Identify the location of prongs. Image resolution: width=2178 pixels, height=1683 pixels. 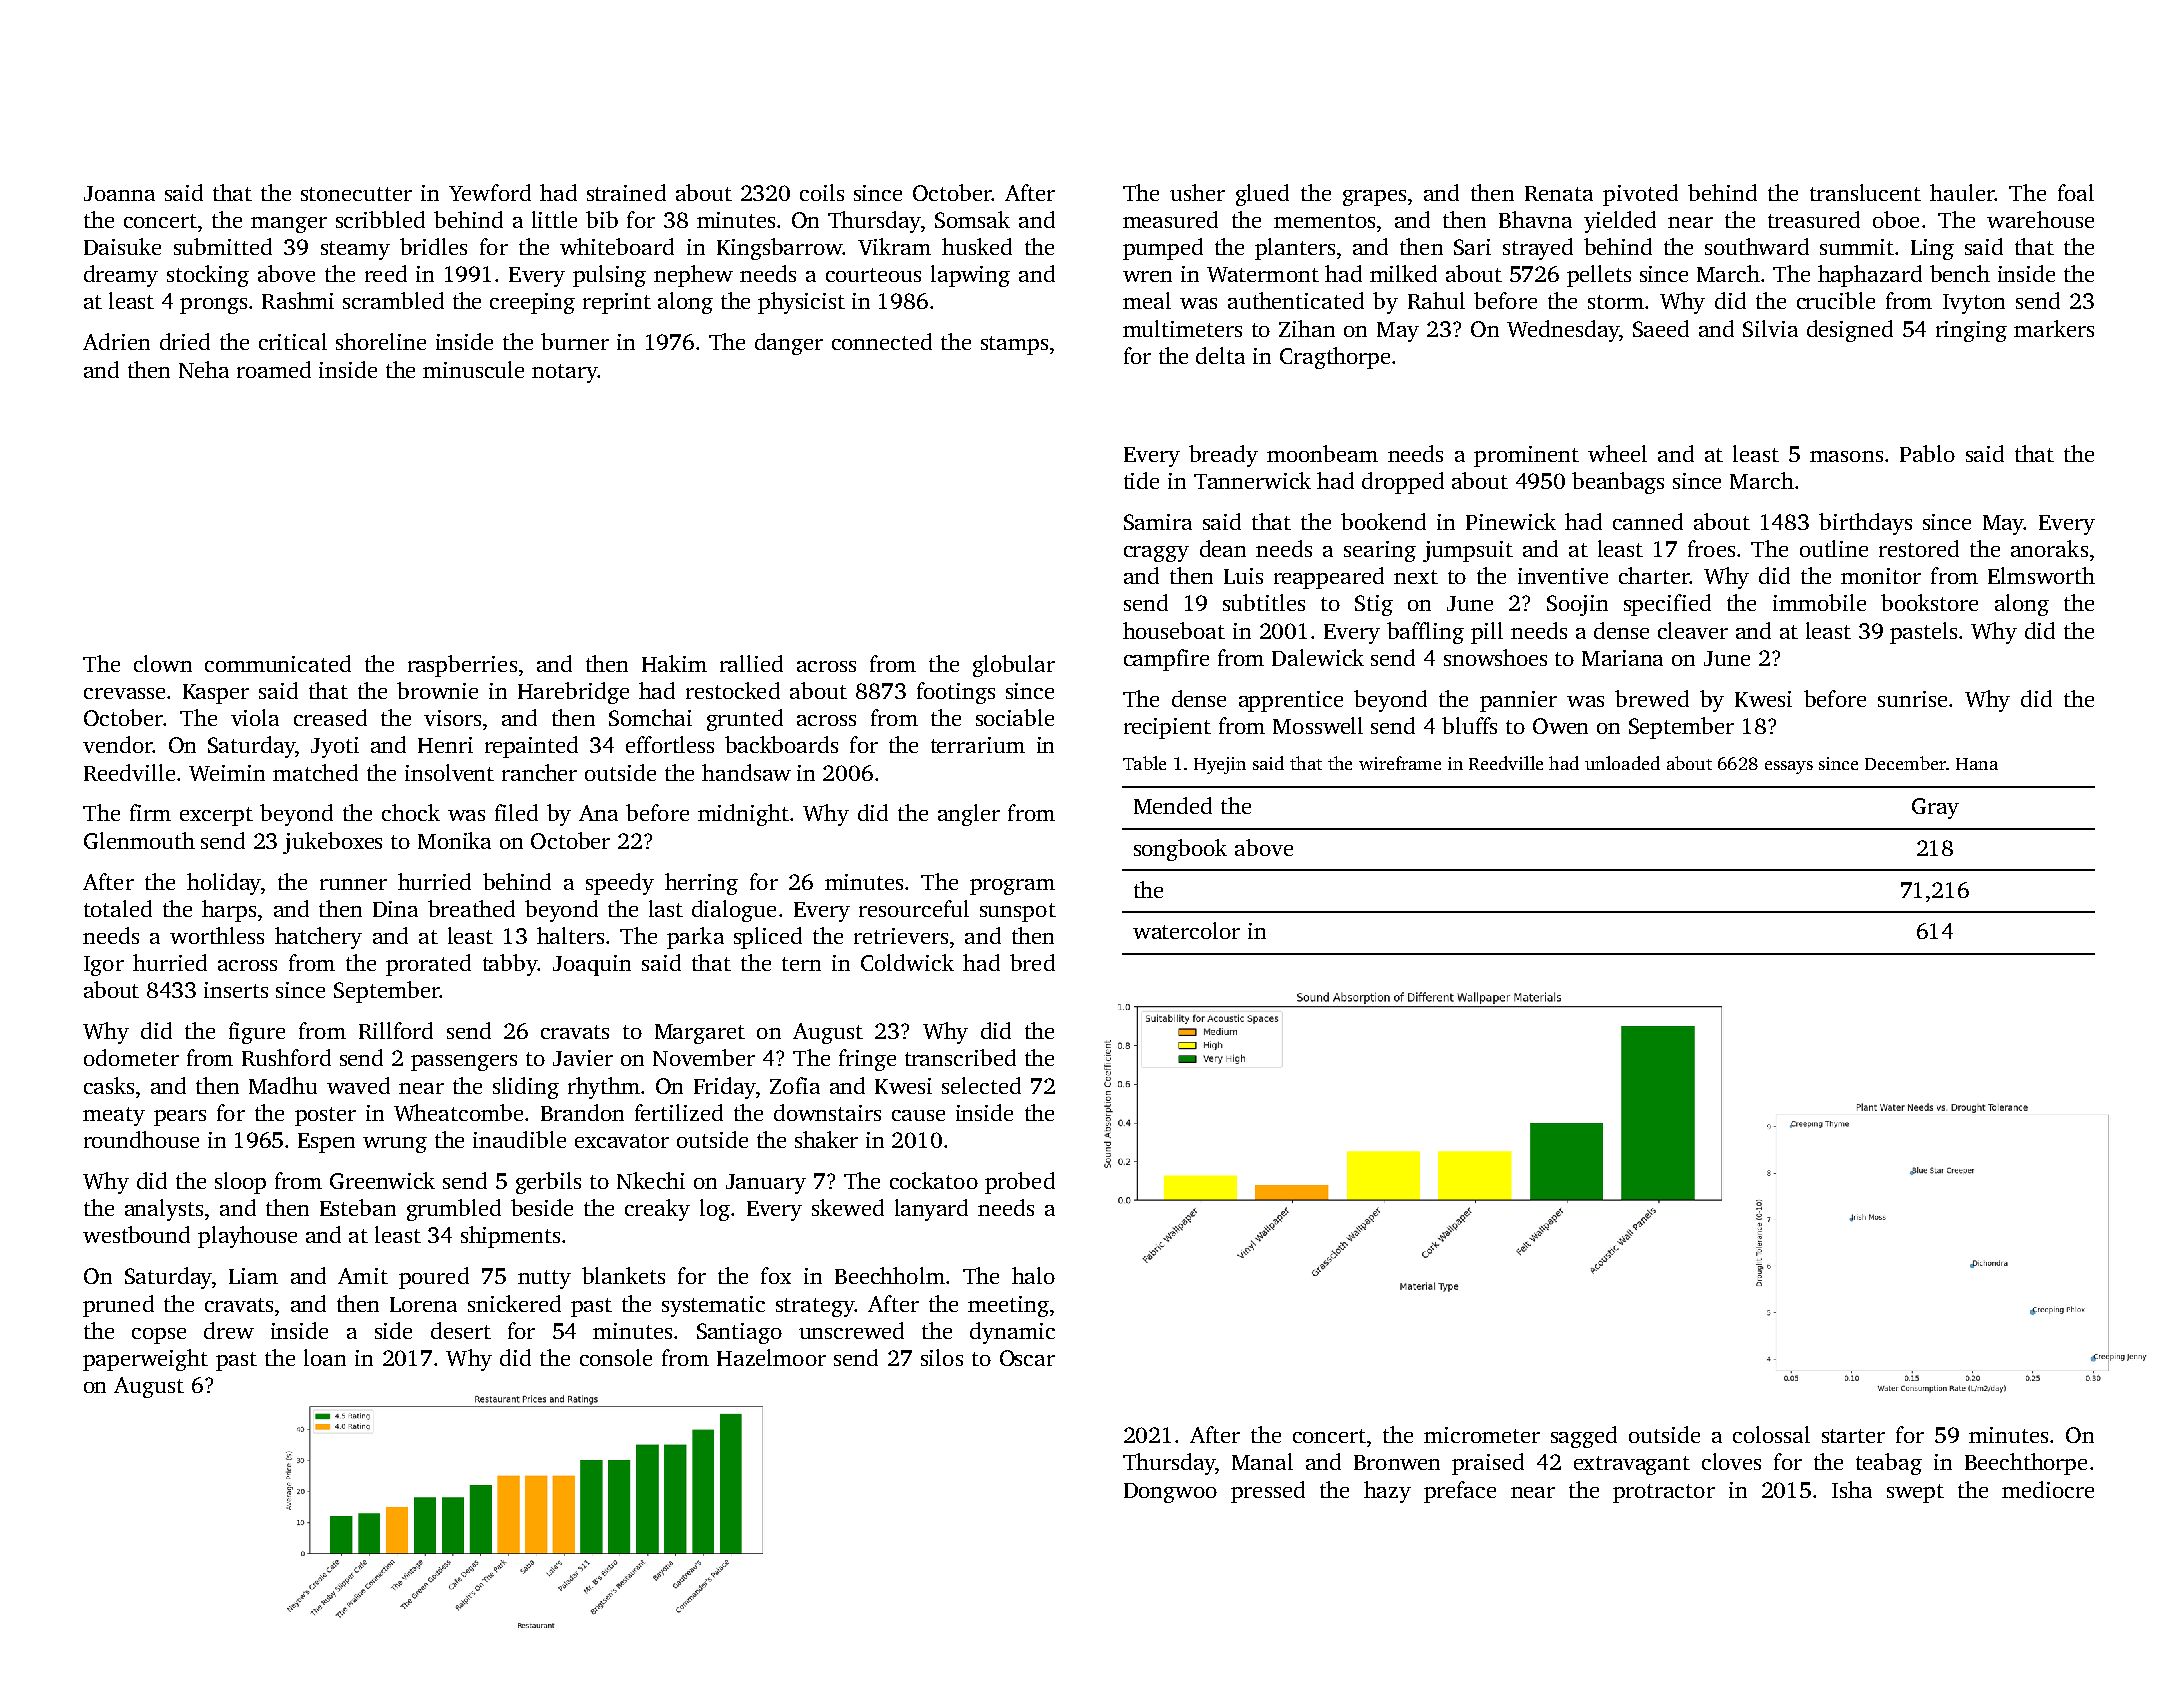
(213, 306).
